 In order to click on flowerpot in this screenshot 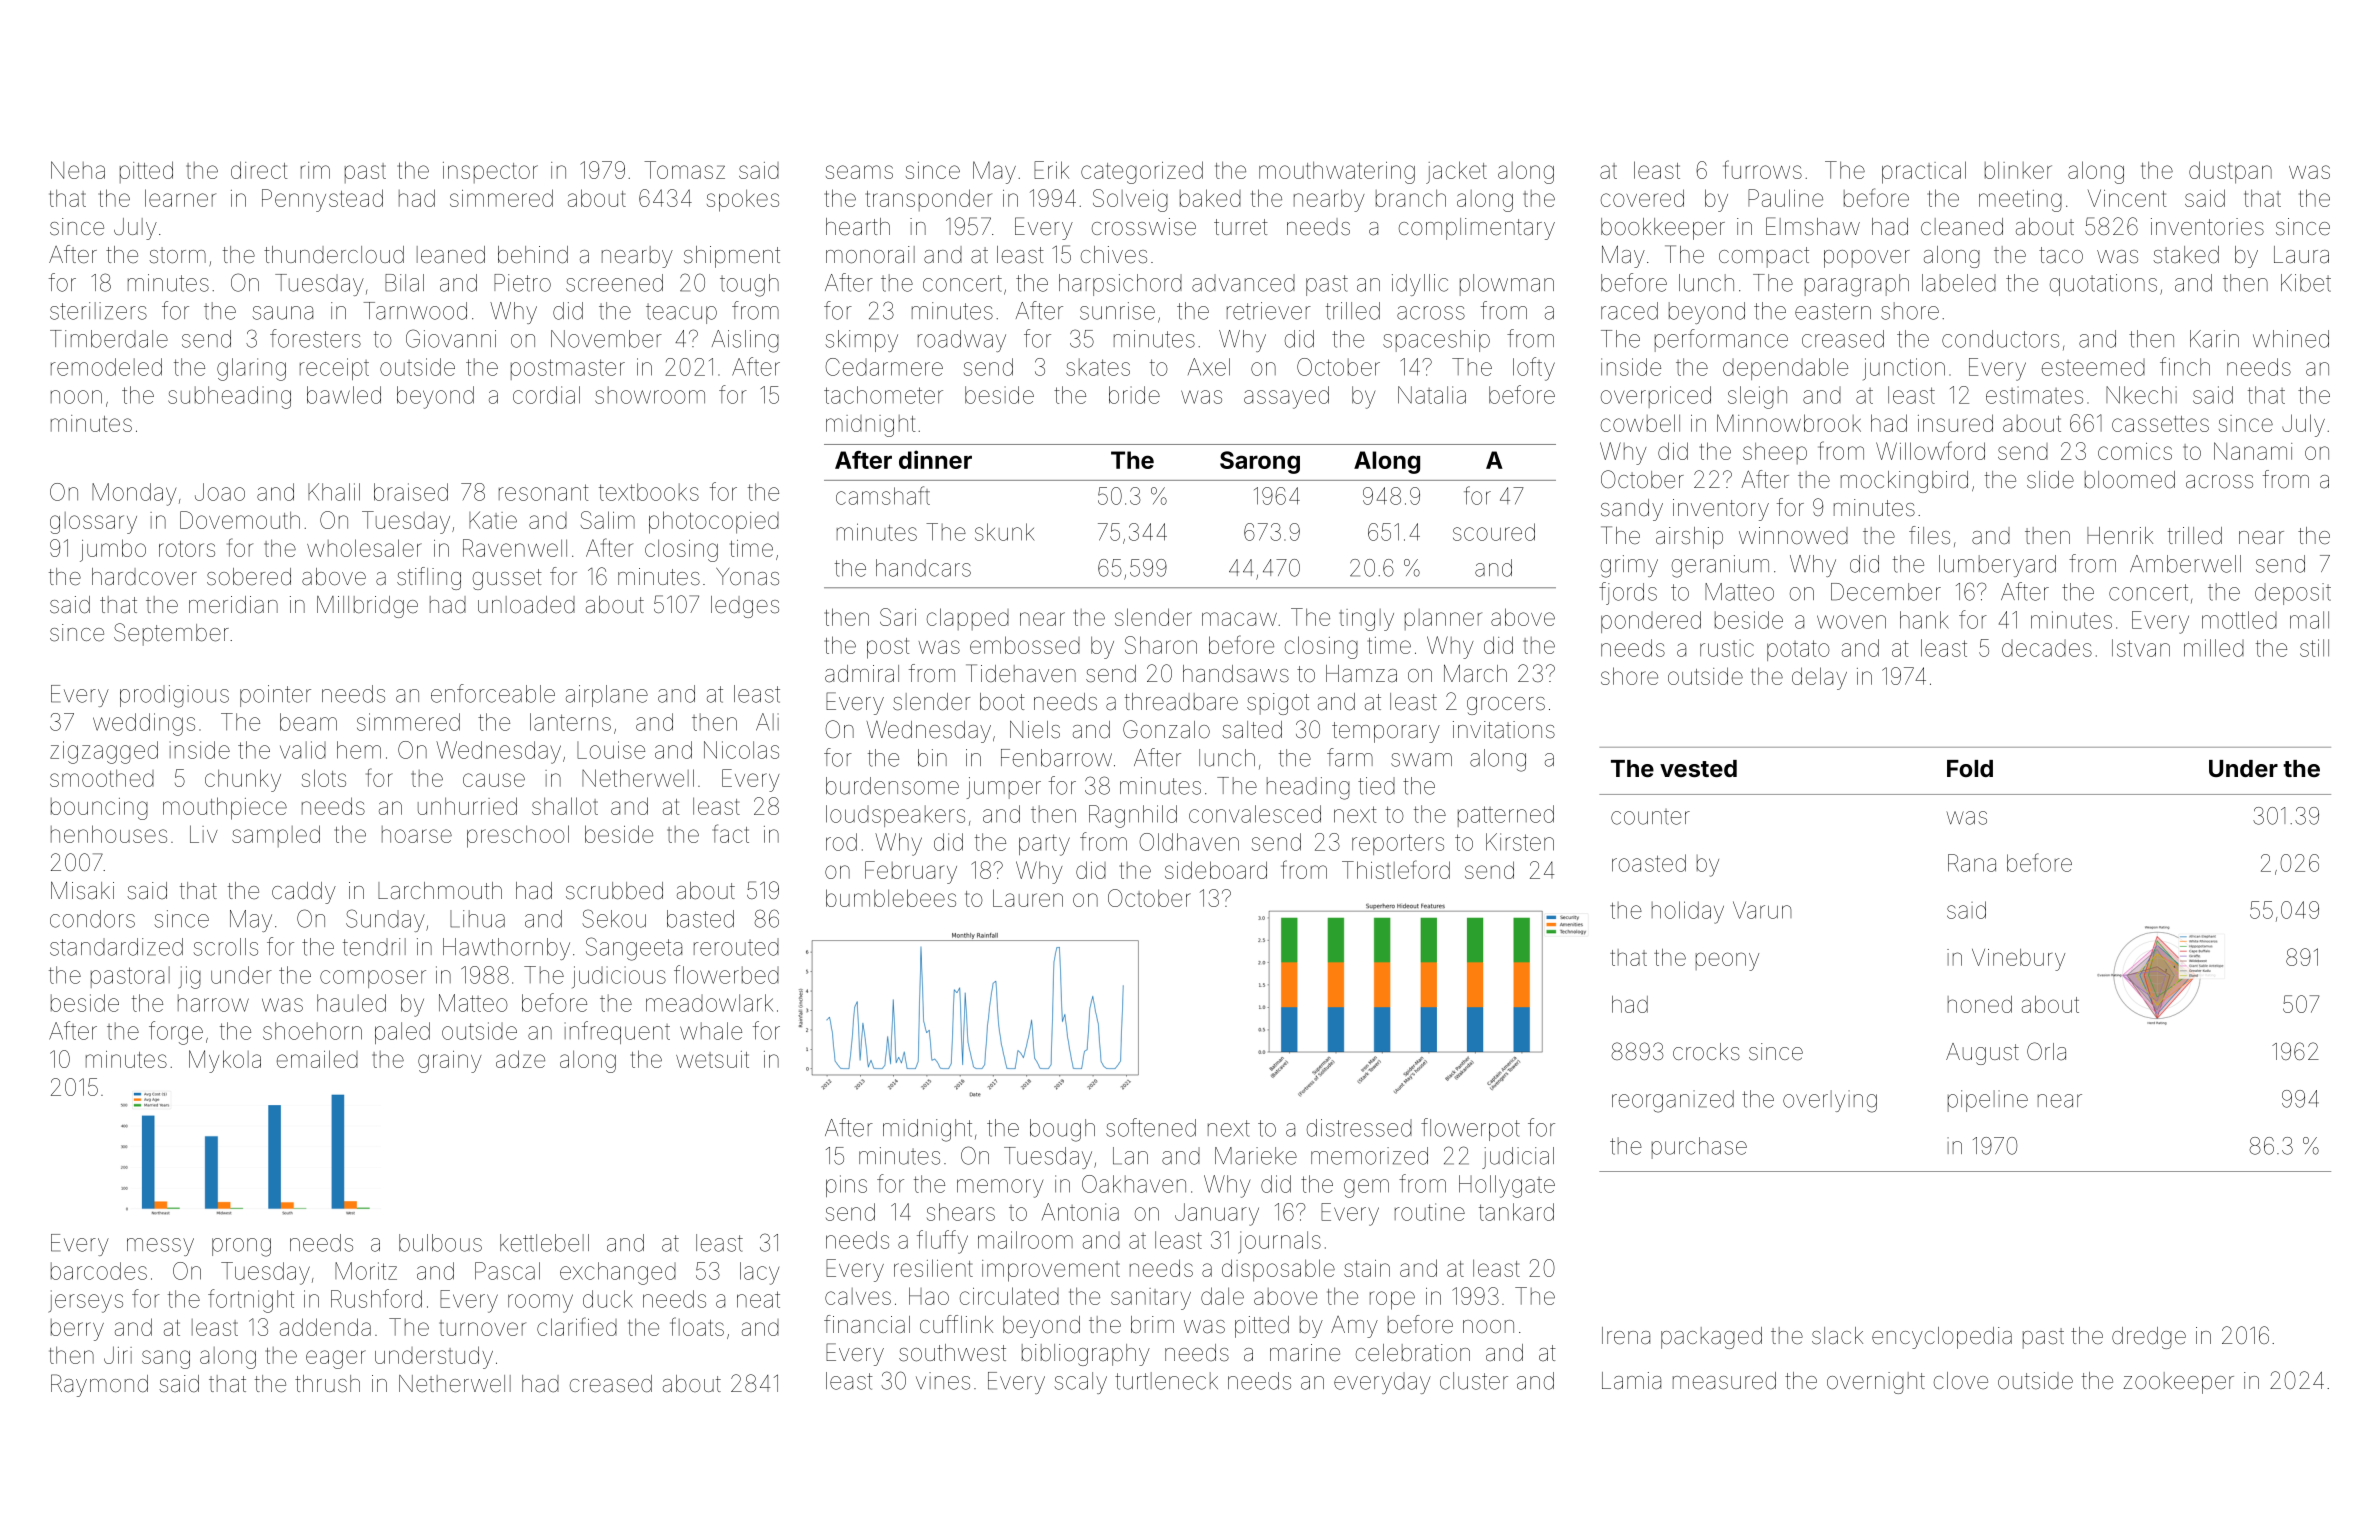, I will do `click(1470, 1129)`.
